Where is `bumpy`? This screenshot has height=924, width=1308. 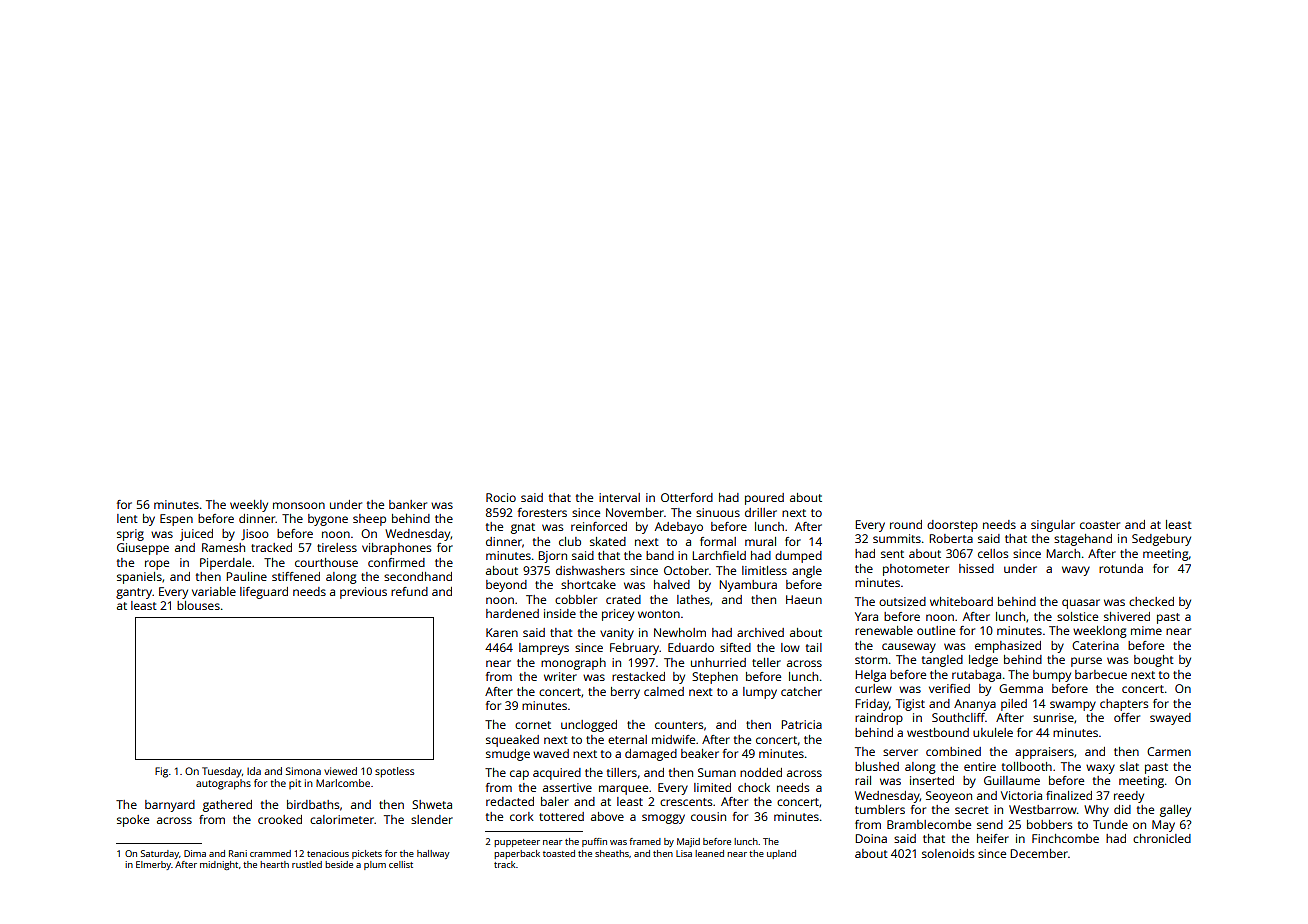
bumpy is located at coordinates (1052, 676).
